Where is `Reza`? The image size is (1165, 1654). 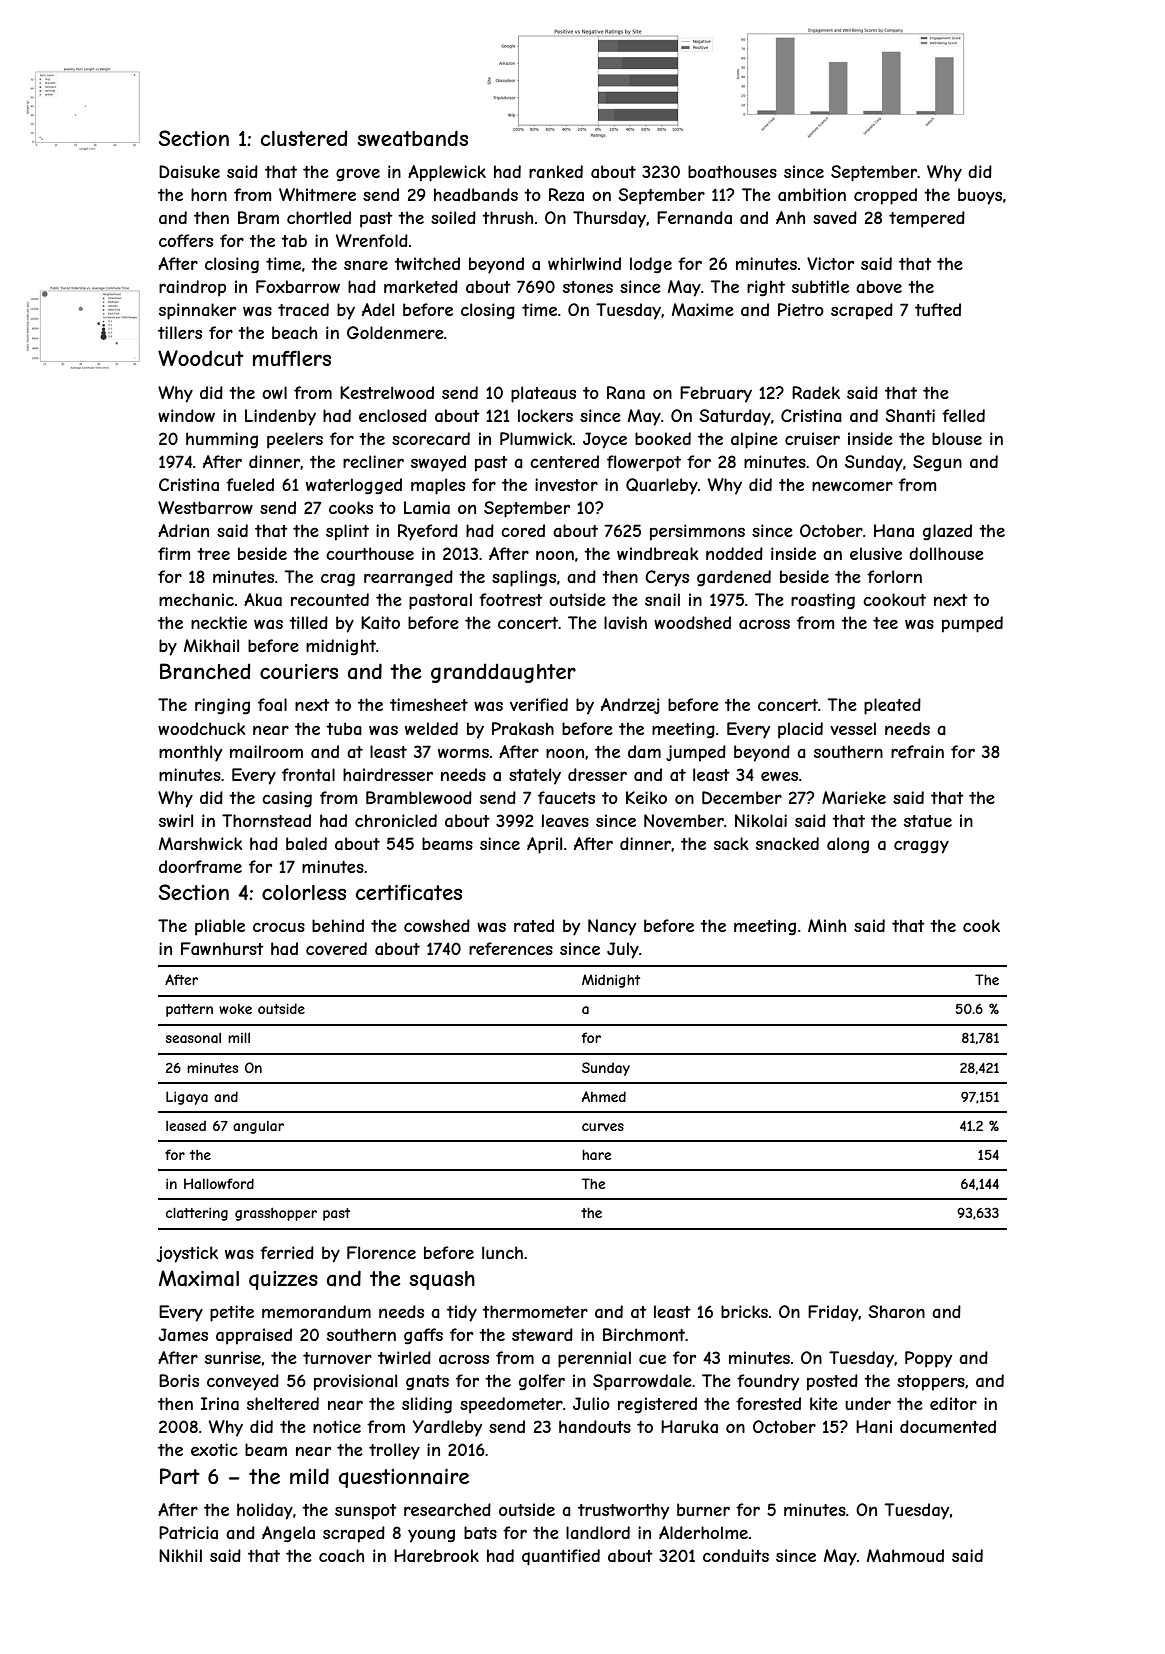
Reza is located at coordinates (566, 194).
